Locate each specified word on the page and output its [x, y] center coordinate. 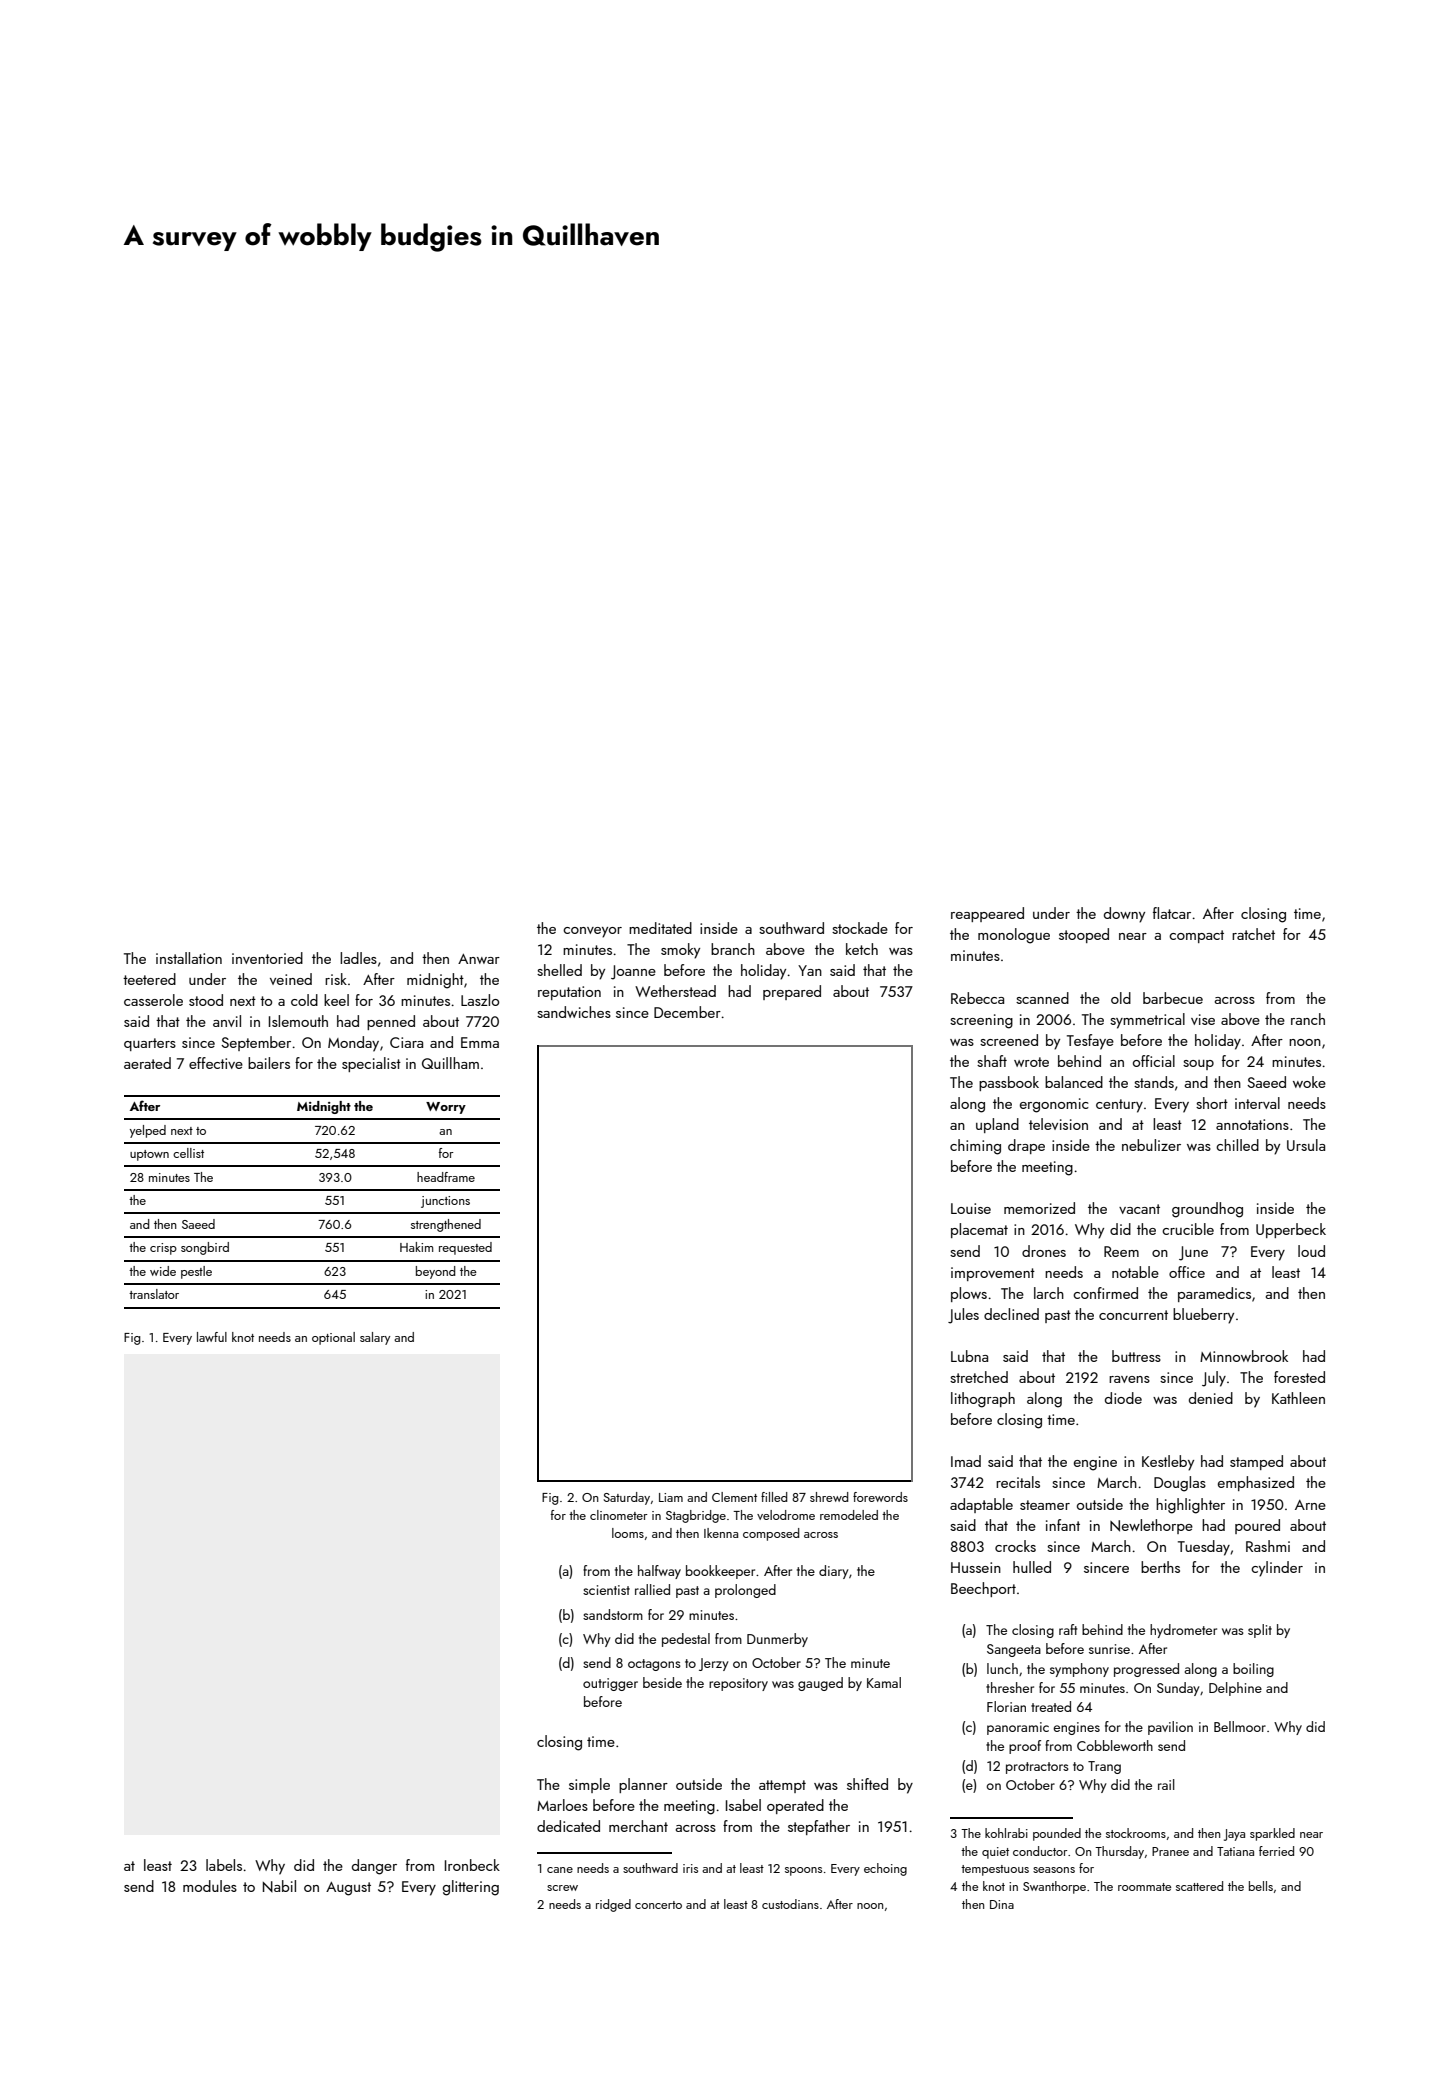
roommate [1144, 1887]
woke [1309, 1082]
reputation [569, 993]
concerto [658, 1905]
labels [224, 1865]
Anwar [479, 959]
